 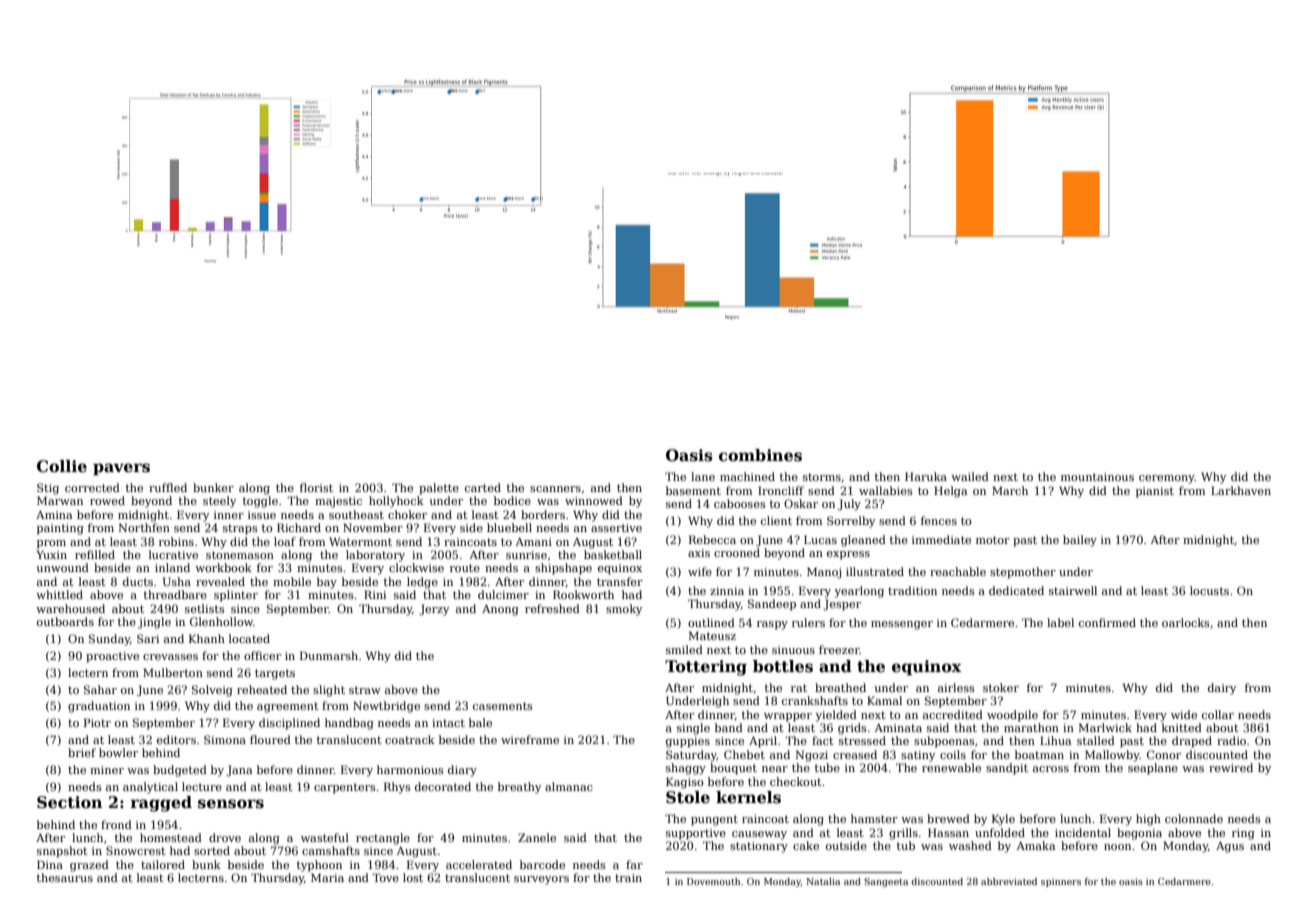 What do you see at coordinates (970, 845) in the image?
I see `washed` at bounding box center [970, 845].
